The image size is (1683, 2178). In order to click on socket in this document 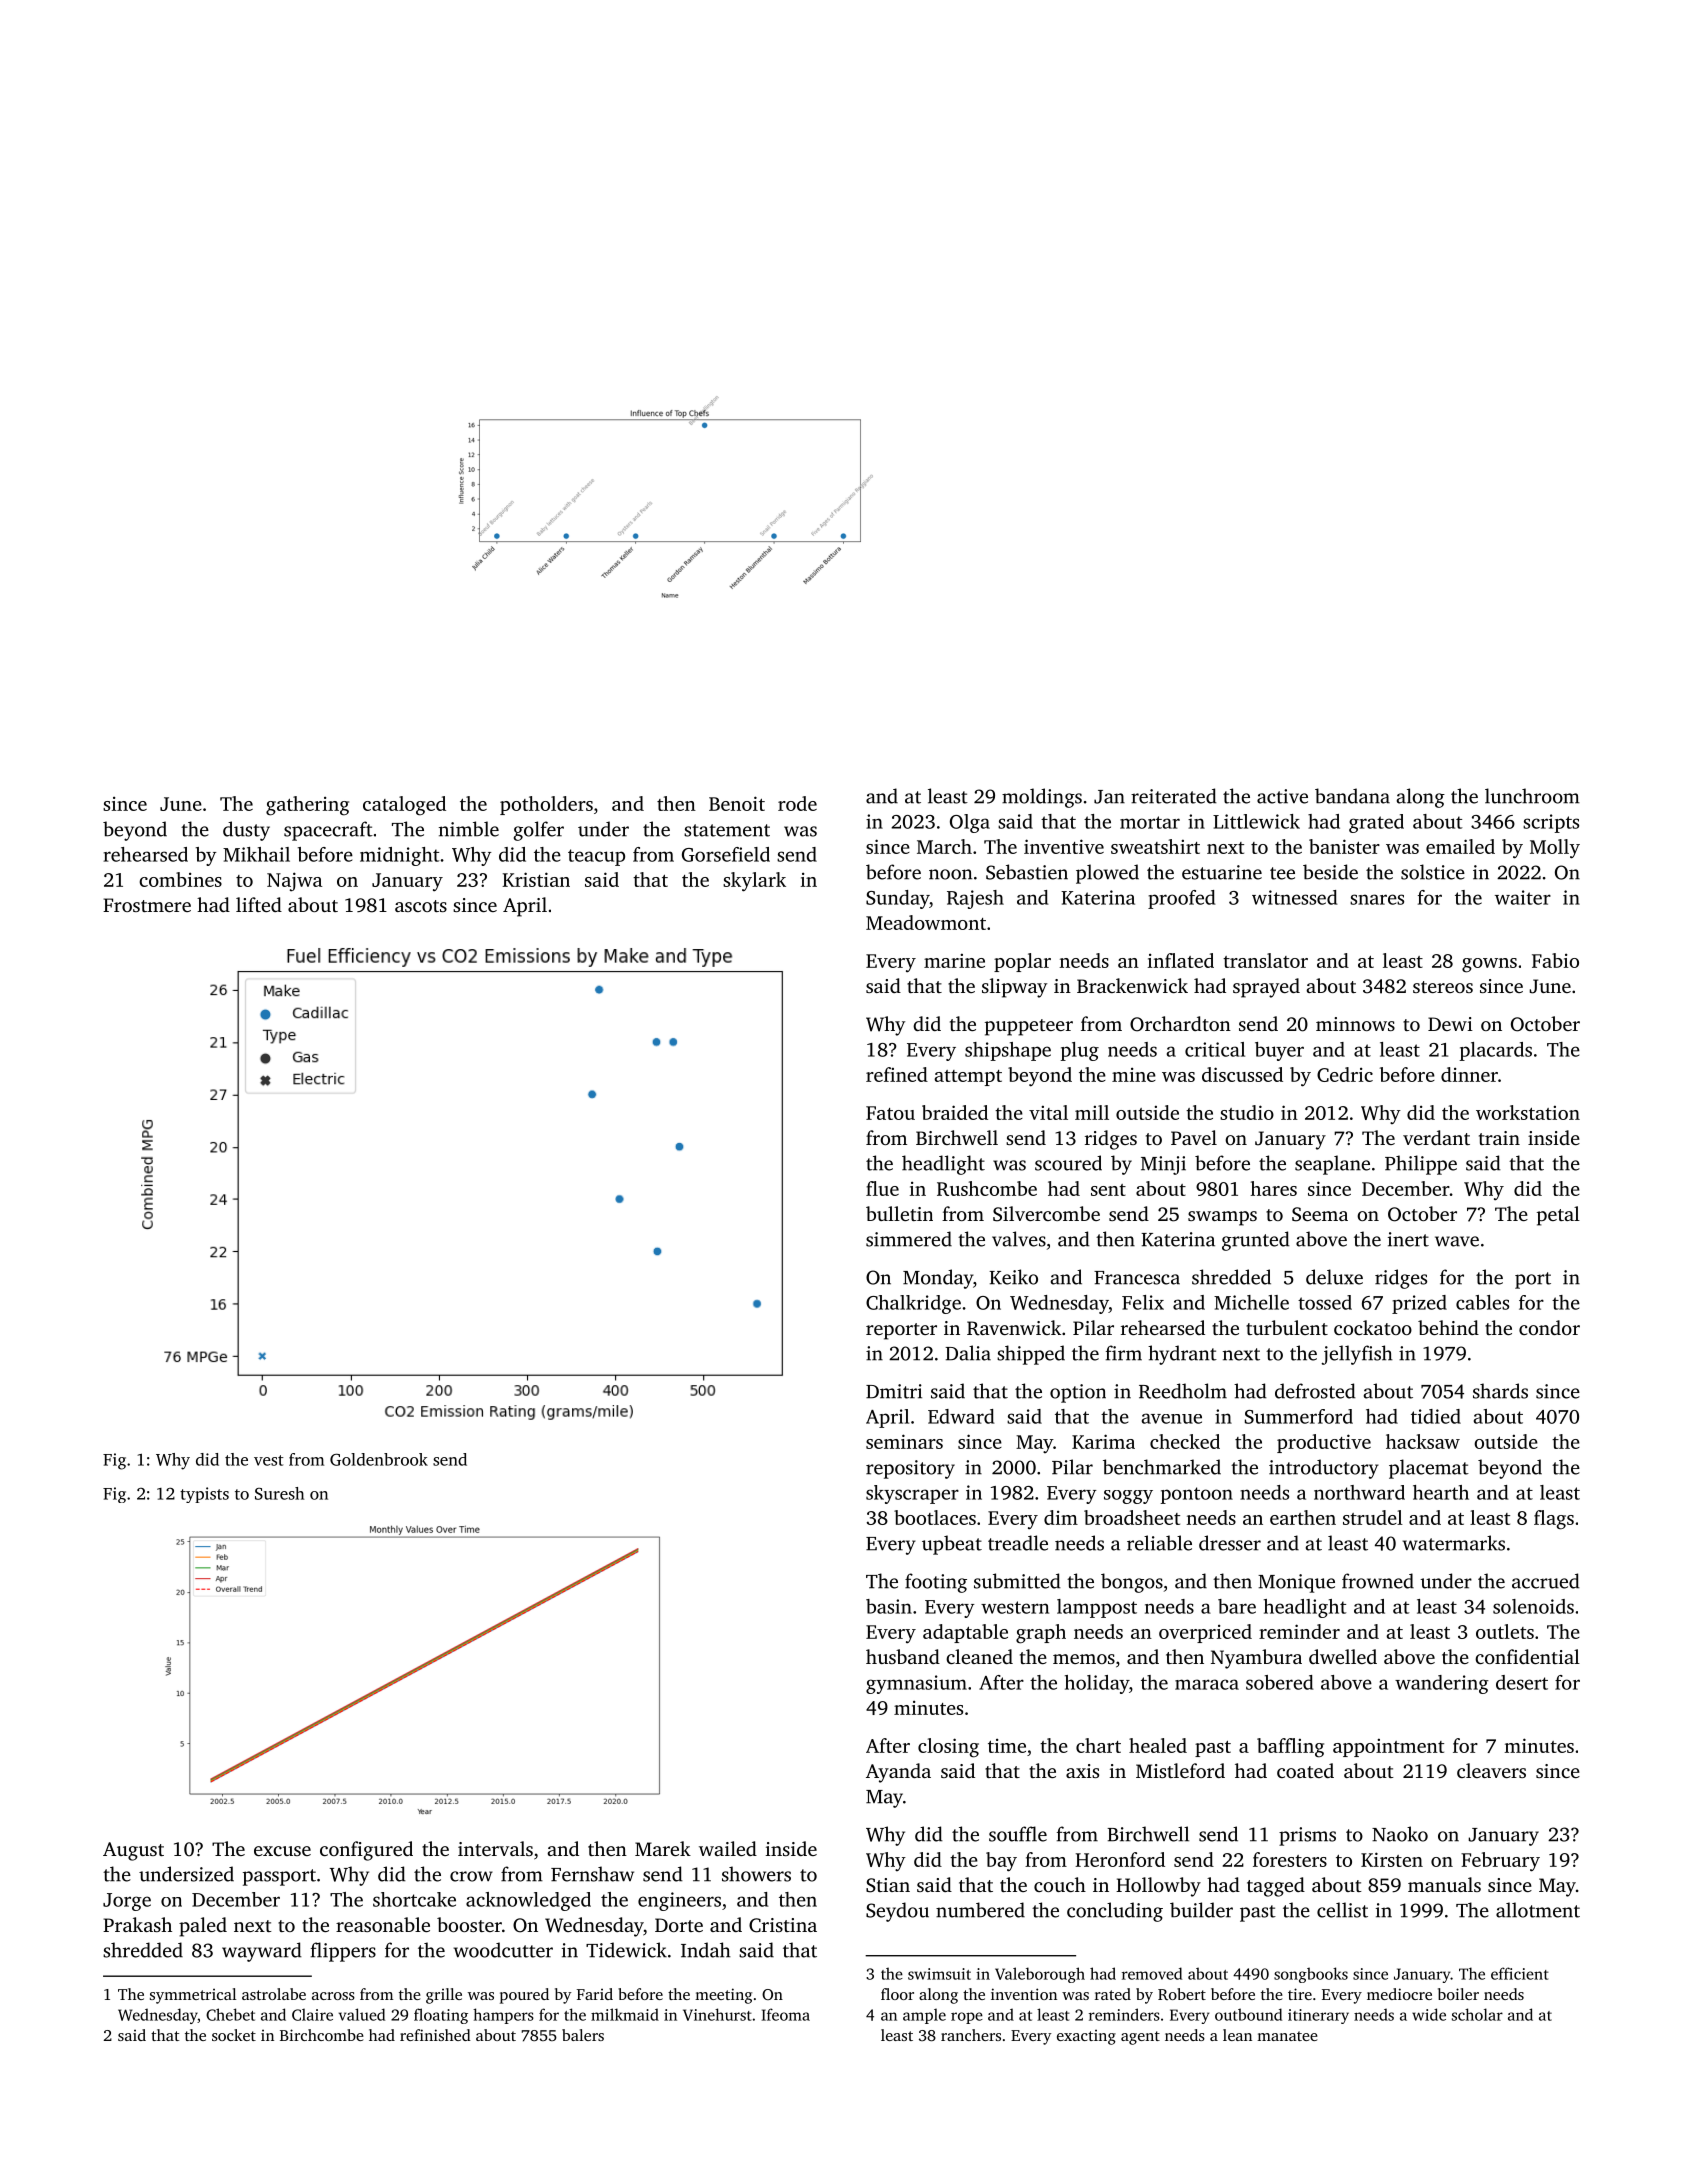, I will do `click(234, 2035)`.
